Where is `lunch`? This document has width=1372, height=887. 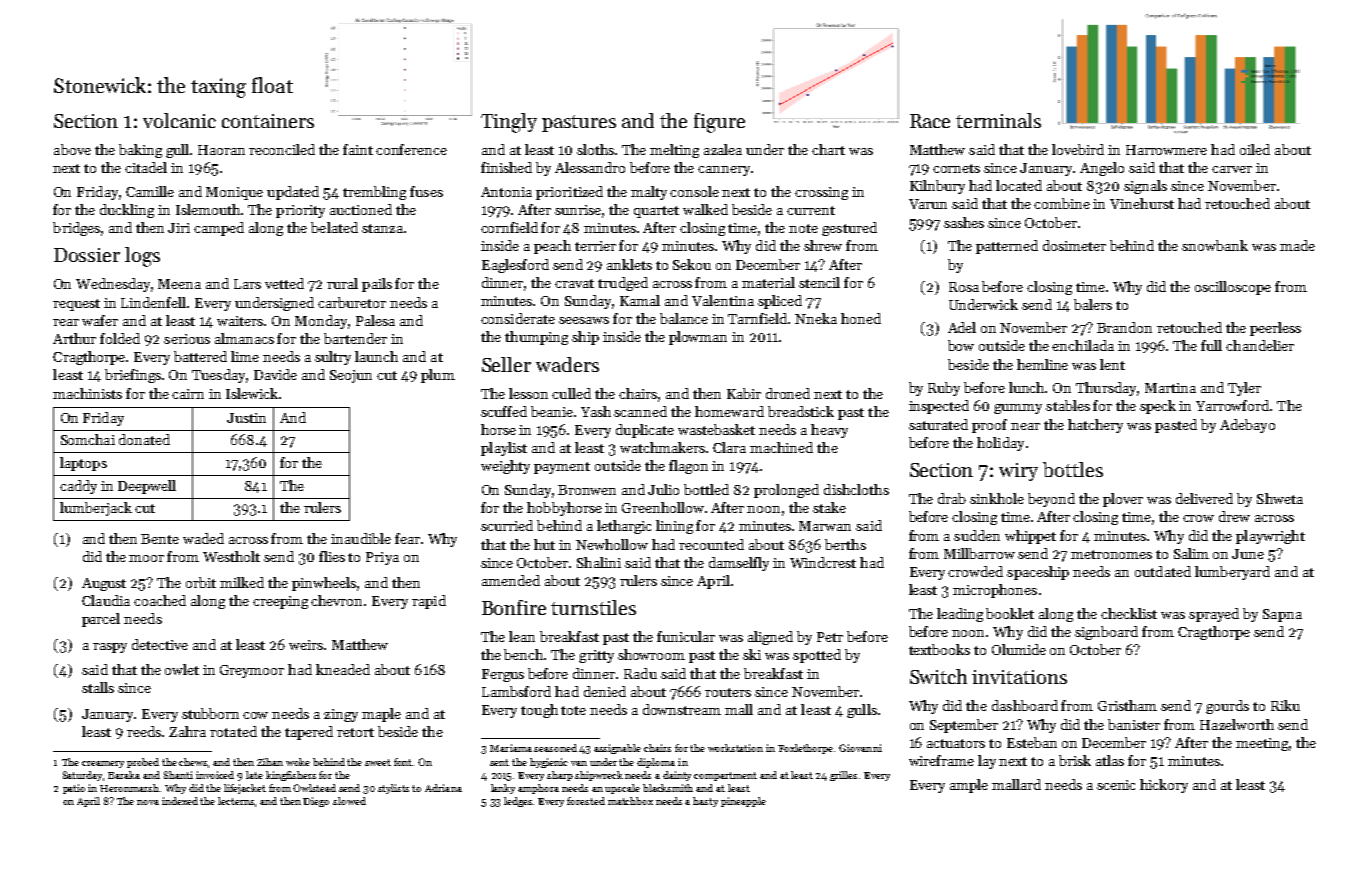 lunch is located at coordinates (1027, 387).
